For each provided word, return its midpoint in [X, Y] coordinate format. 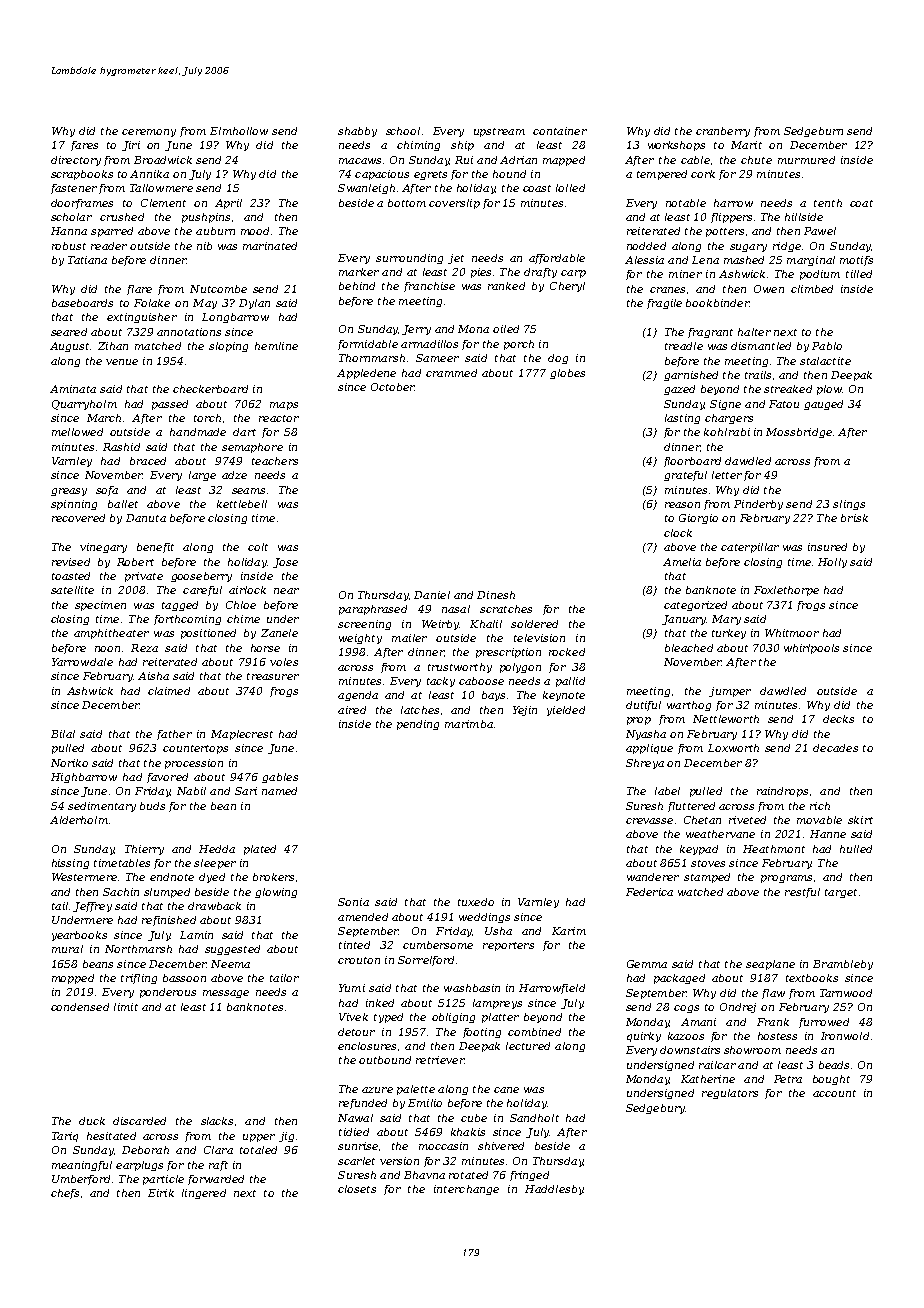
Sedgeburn [813, 132]
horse [265, 648]
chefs [65, 1194]
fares [84, 146]
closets [357, 1189]
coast [537, 188]
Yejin [525, 711]
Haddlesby [554, 1190]
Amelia [682, 562]
